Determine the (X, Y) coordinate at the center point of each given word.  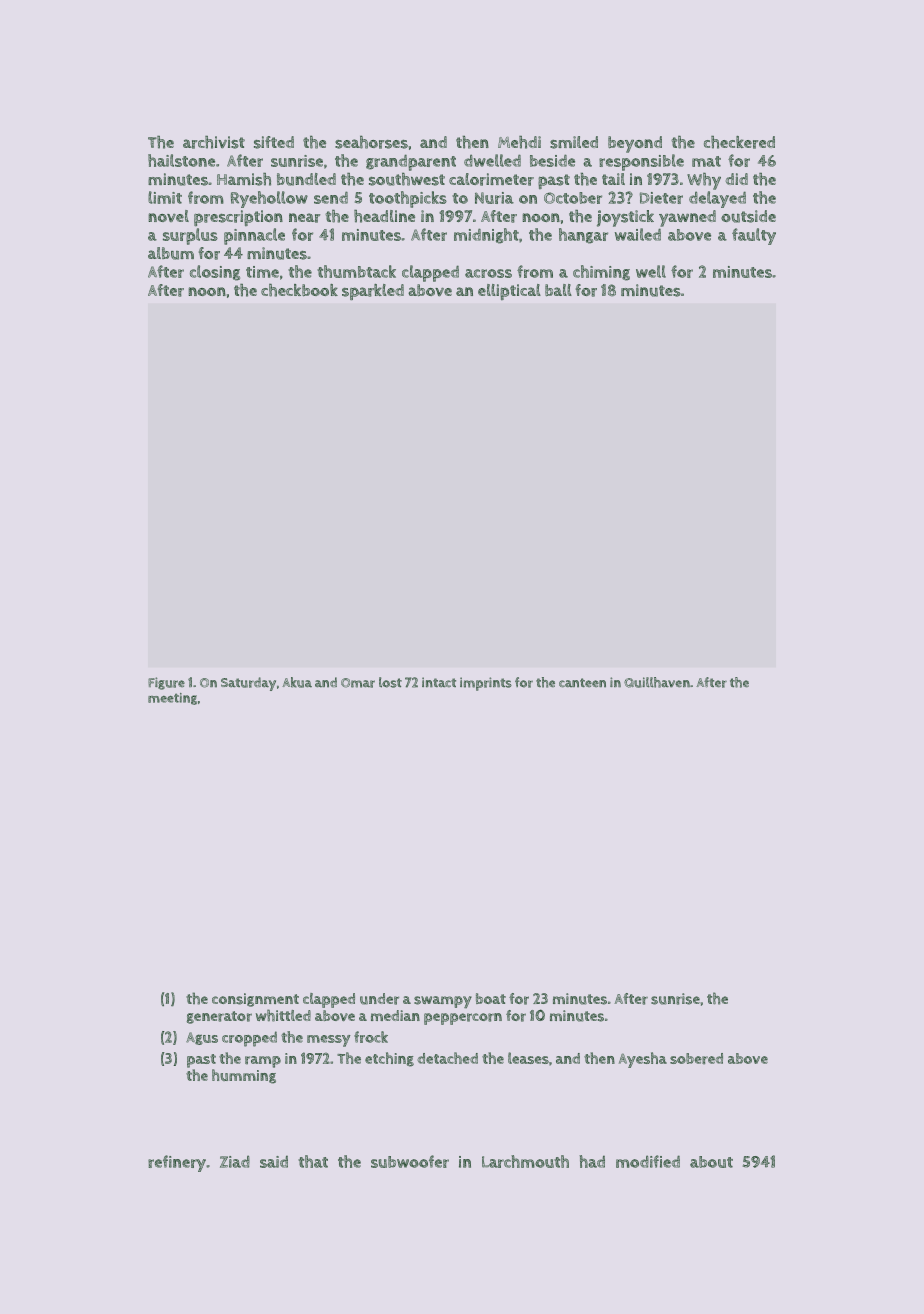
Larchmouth (525, 1161)
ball (558, 290)
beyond (635, 144)
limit (165, 197)
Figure (166, 683)
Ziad (235, 1161)
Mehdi (519, 142)
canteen (582, 683)
